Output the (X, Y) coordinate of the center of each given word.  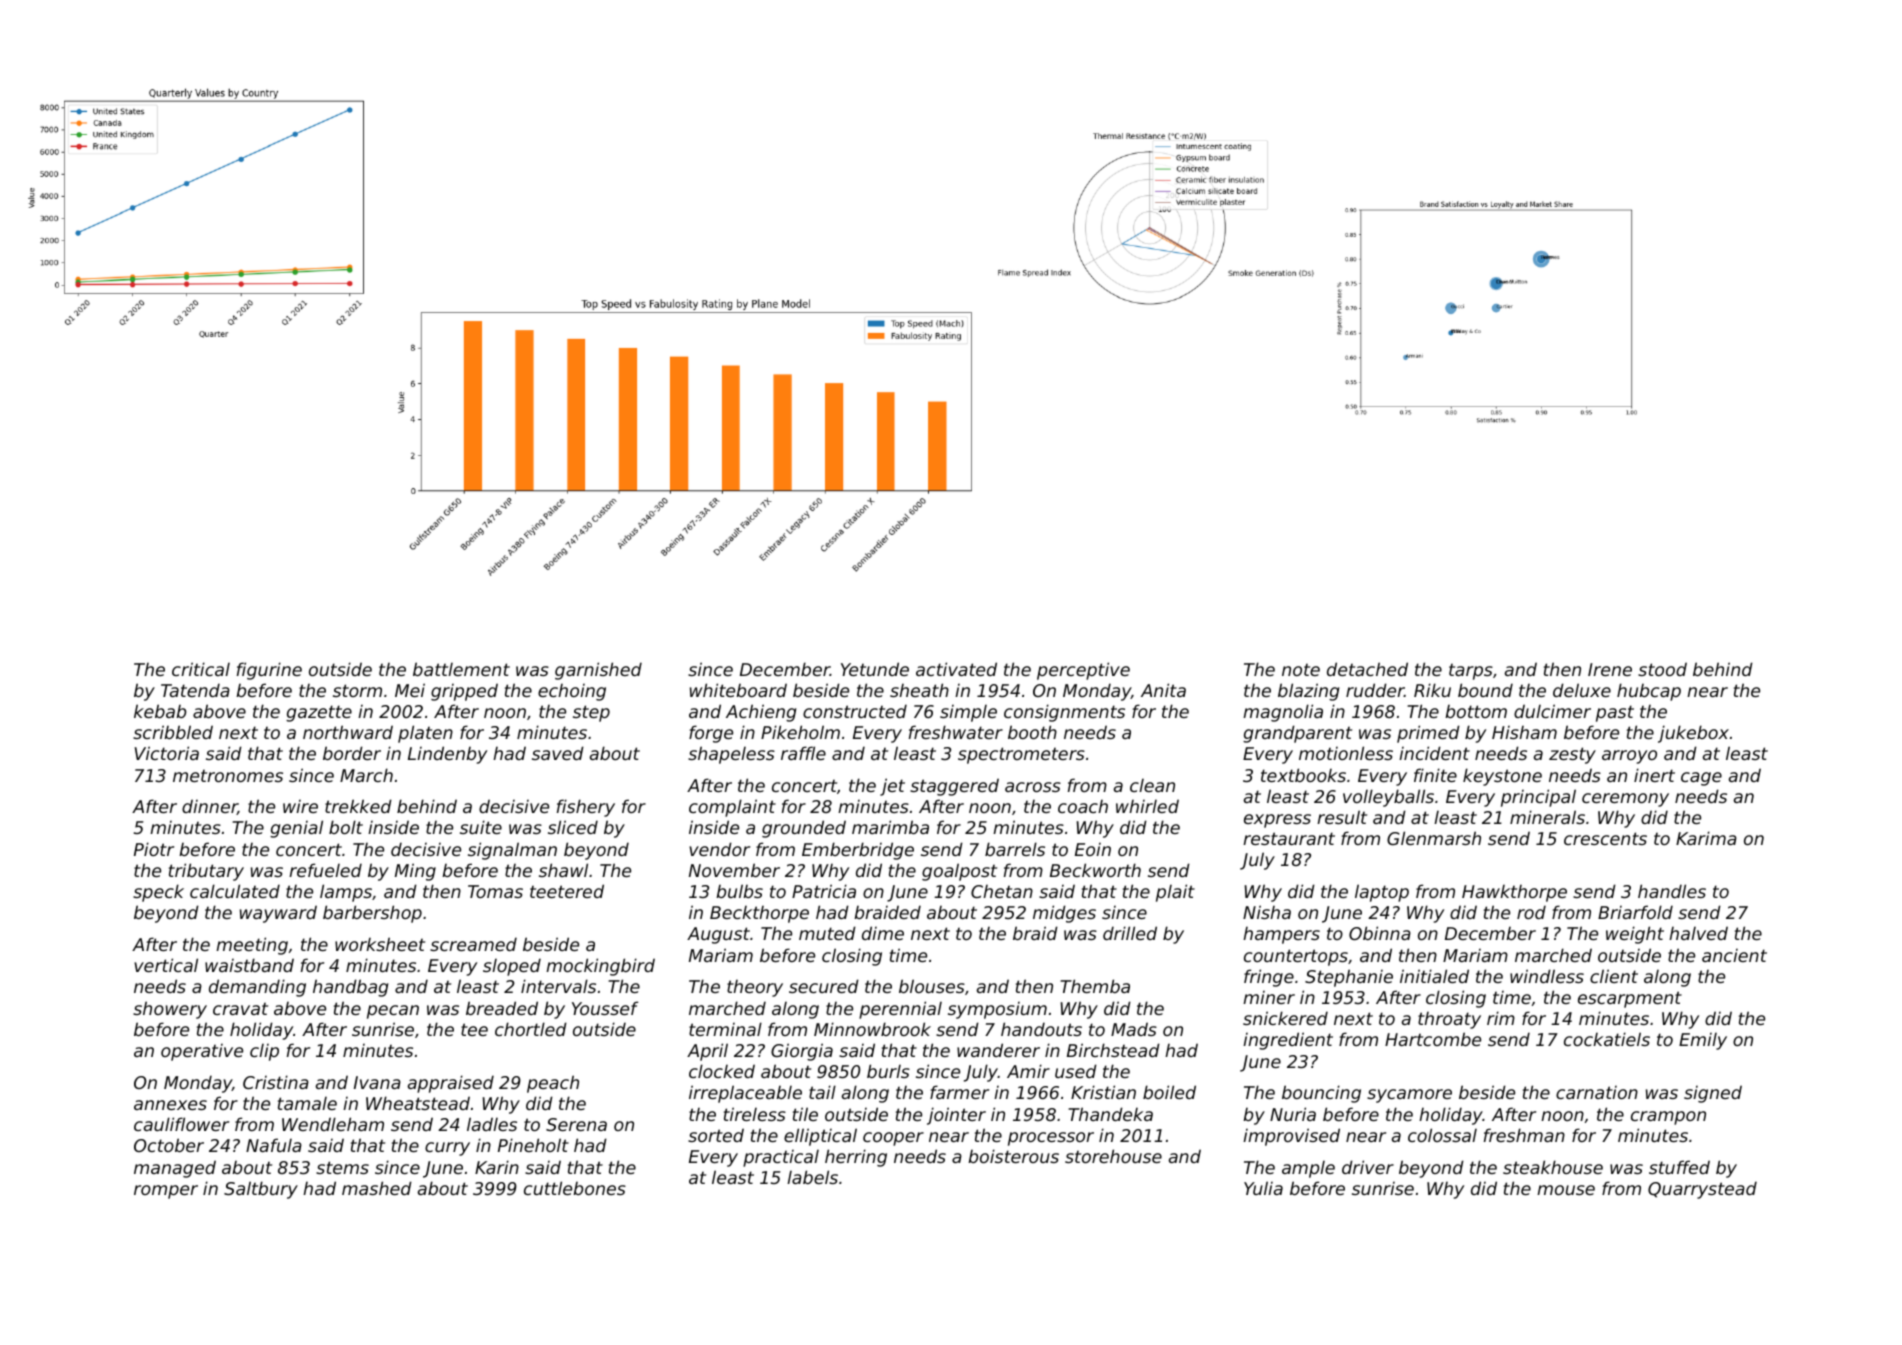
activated (956, 669)
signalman (512, 851)
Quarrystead (1702, 1190)
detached (1367, 669)
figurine (269, 671)
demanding (257, 988)
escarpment (1630, 999)
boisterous (1013, 1156)
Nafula (274, 1145)
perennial (900, 1010)
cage (1701, 779)
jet (892, 787)
